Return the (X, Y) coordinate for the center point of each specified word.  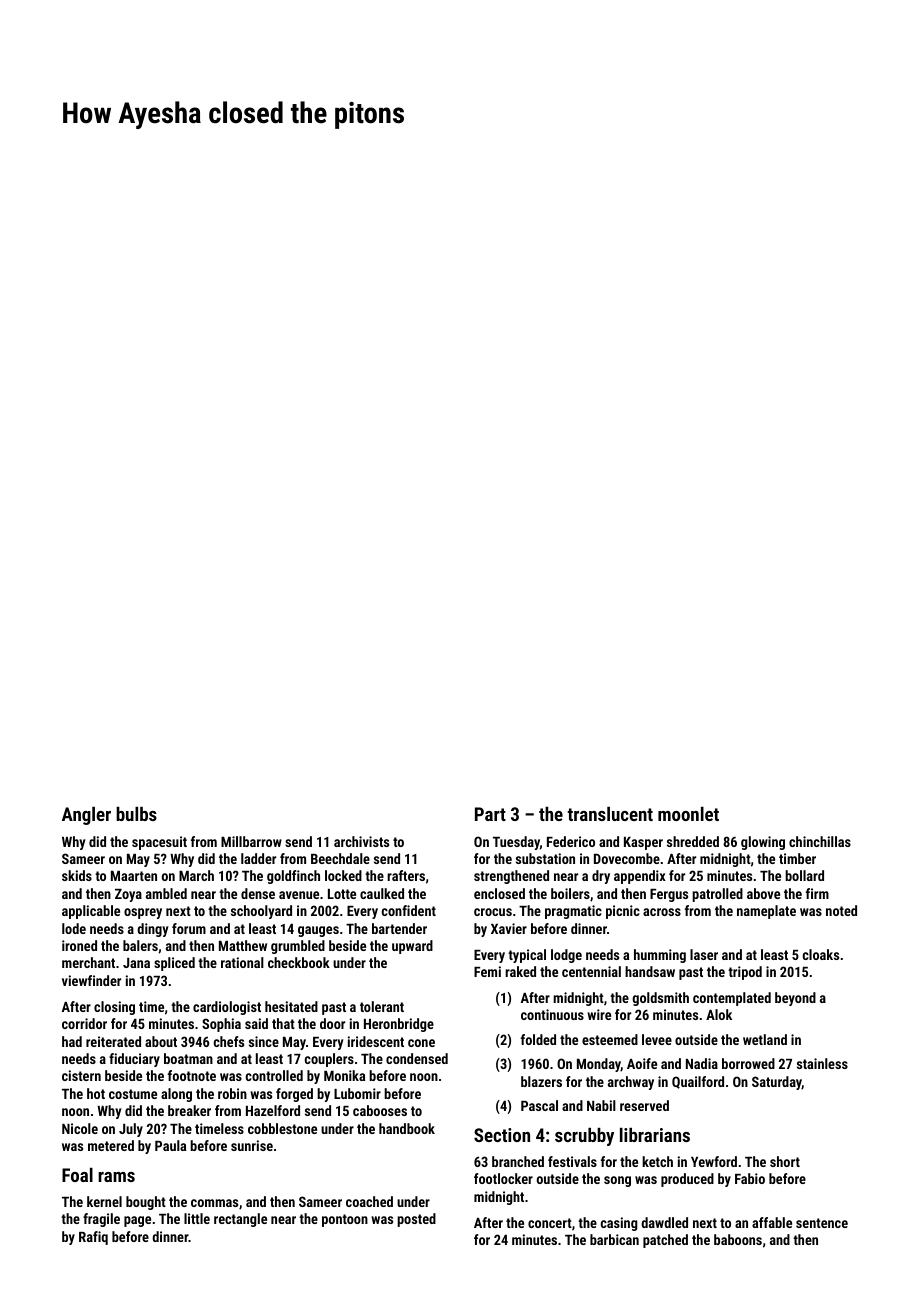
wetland (765, 1039)
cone (421, 1043)
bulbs (136, 814)
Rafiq (93, 1238)
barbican (614, 1239)
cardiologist (227, 1008)
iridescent (376, 1041)
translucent (610, 814)
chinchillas (820, 841)
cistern (81, 1075)
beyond (795, 999)
